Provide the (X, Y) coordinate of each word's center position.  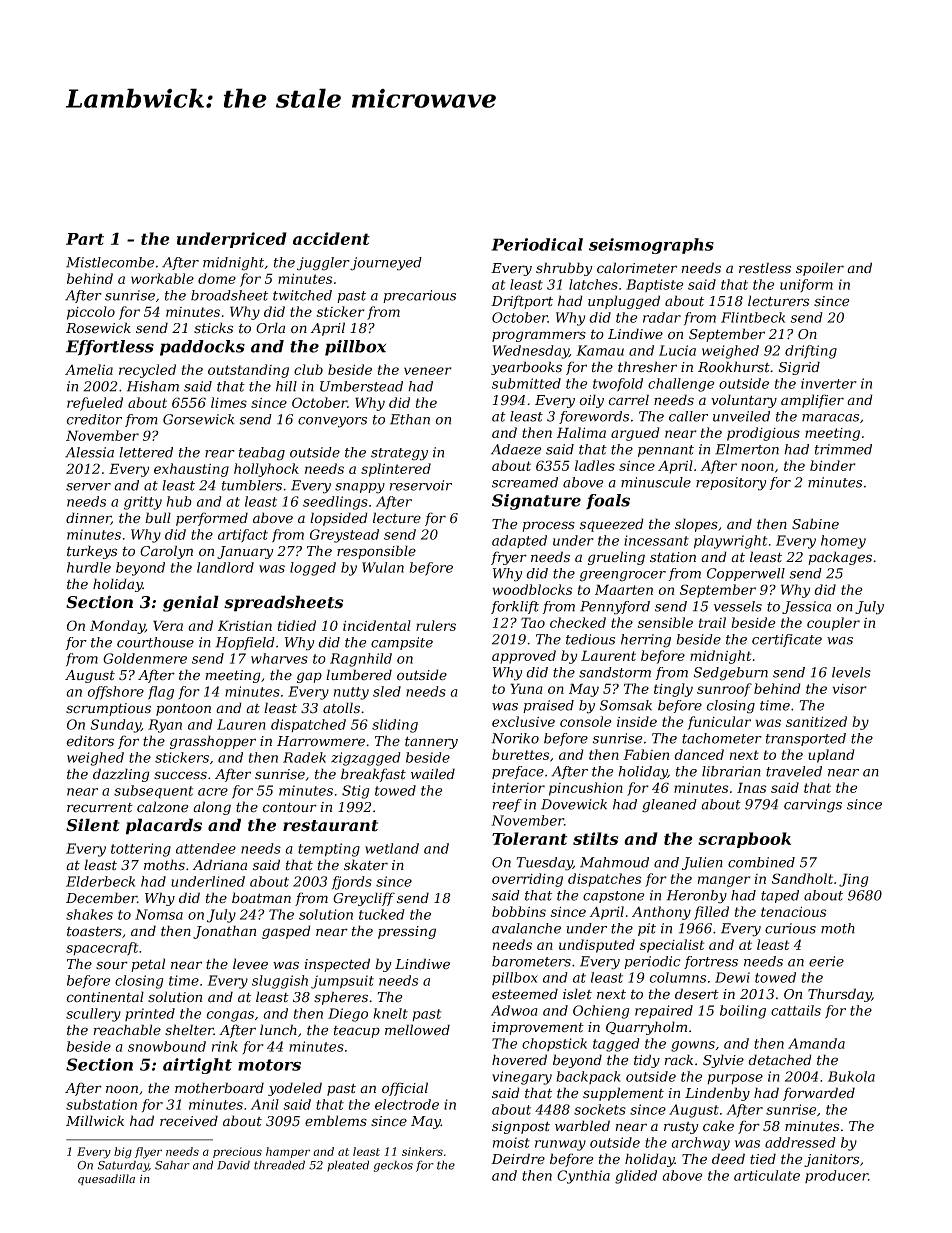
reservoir (421, 485)
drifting (811, 352)
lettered (146, 452)
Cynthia (583, 1177)
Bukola (851, 1076)
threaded (279, 1165)
